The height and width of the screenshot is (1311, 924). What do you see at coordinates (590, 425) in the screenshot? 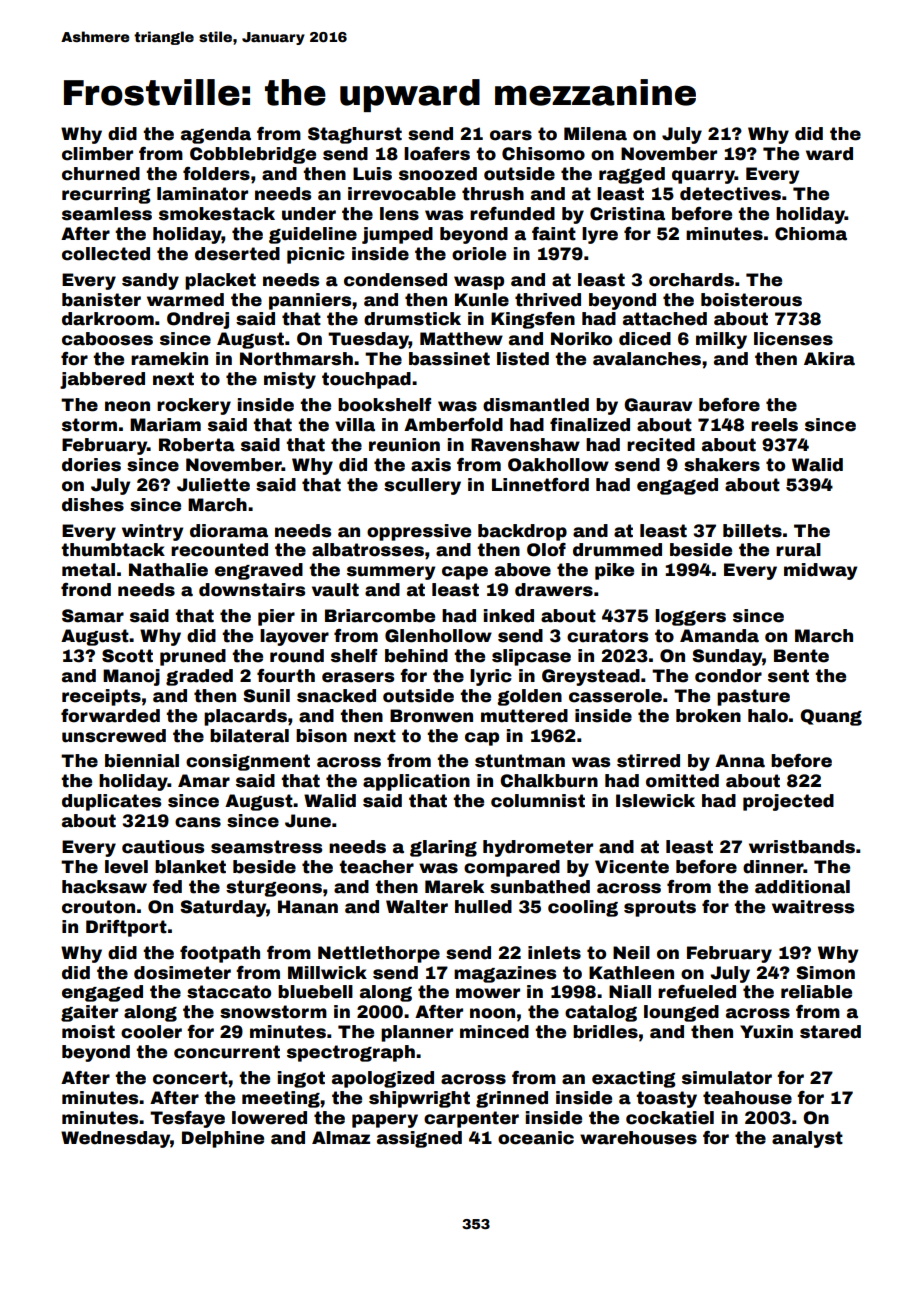
I see `finalized` at bounding box center [590, 425].
